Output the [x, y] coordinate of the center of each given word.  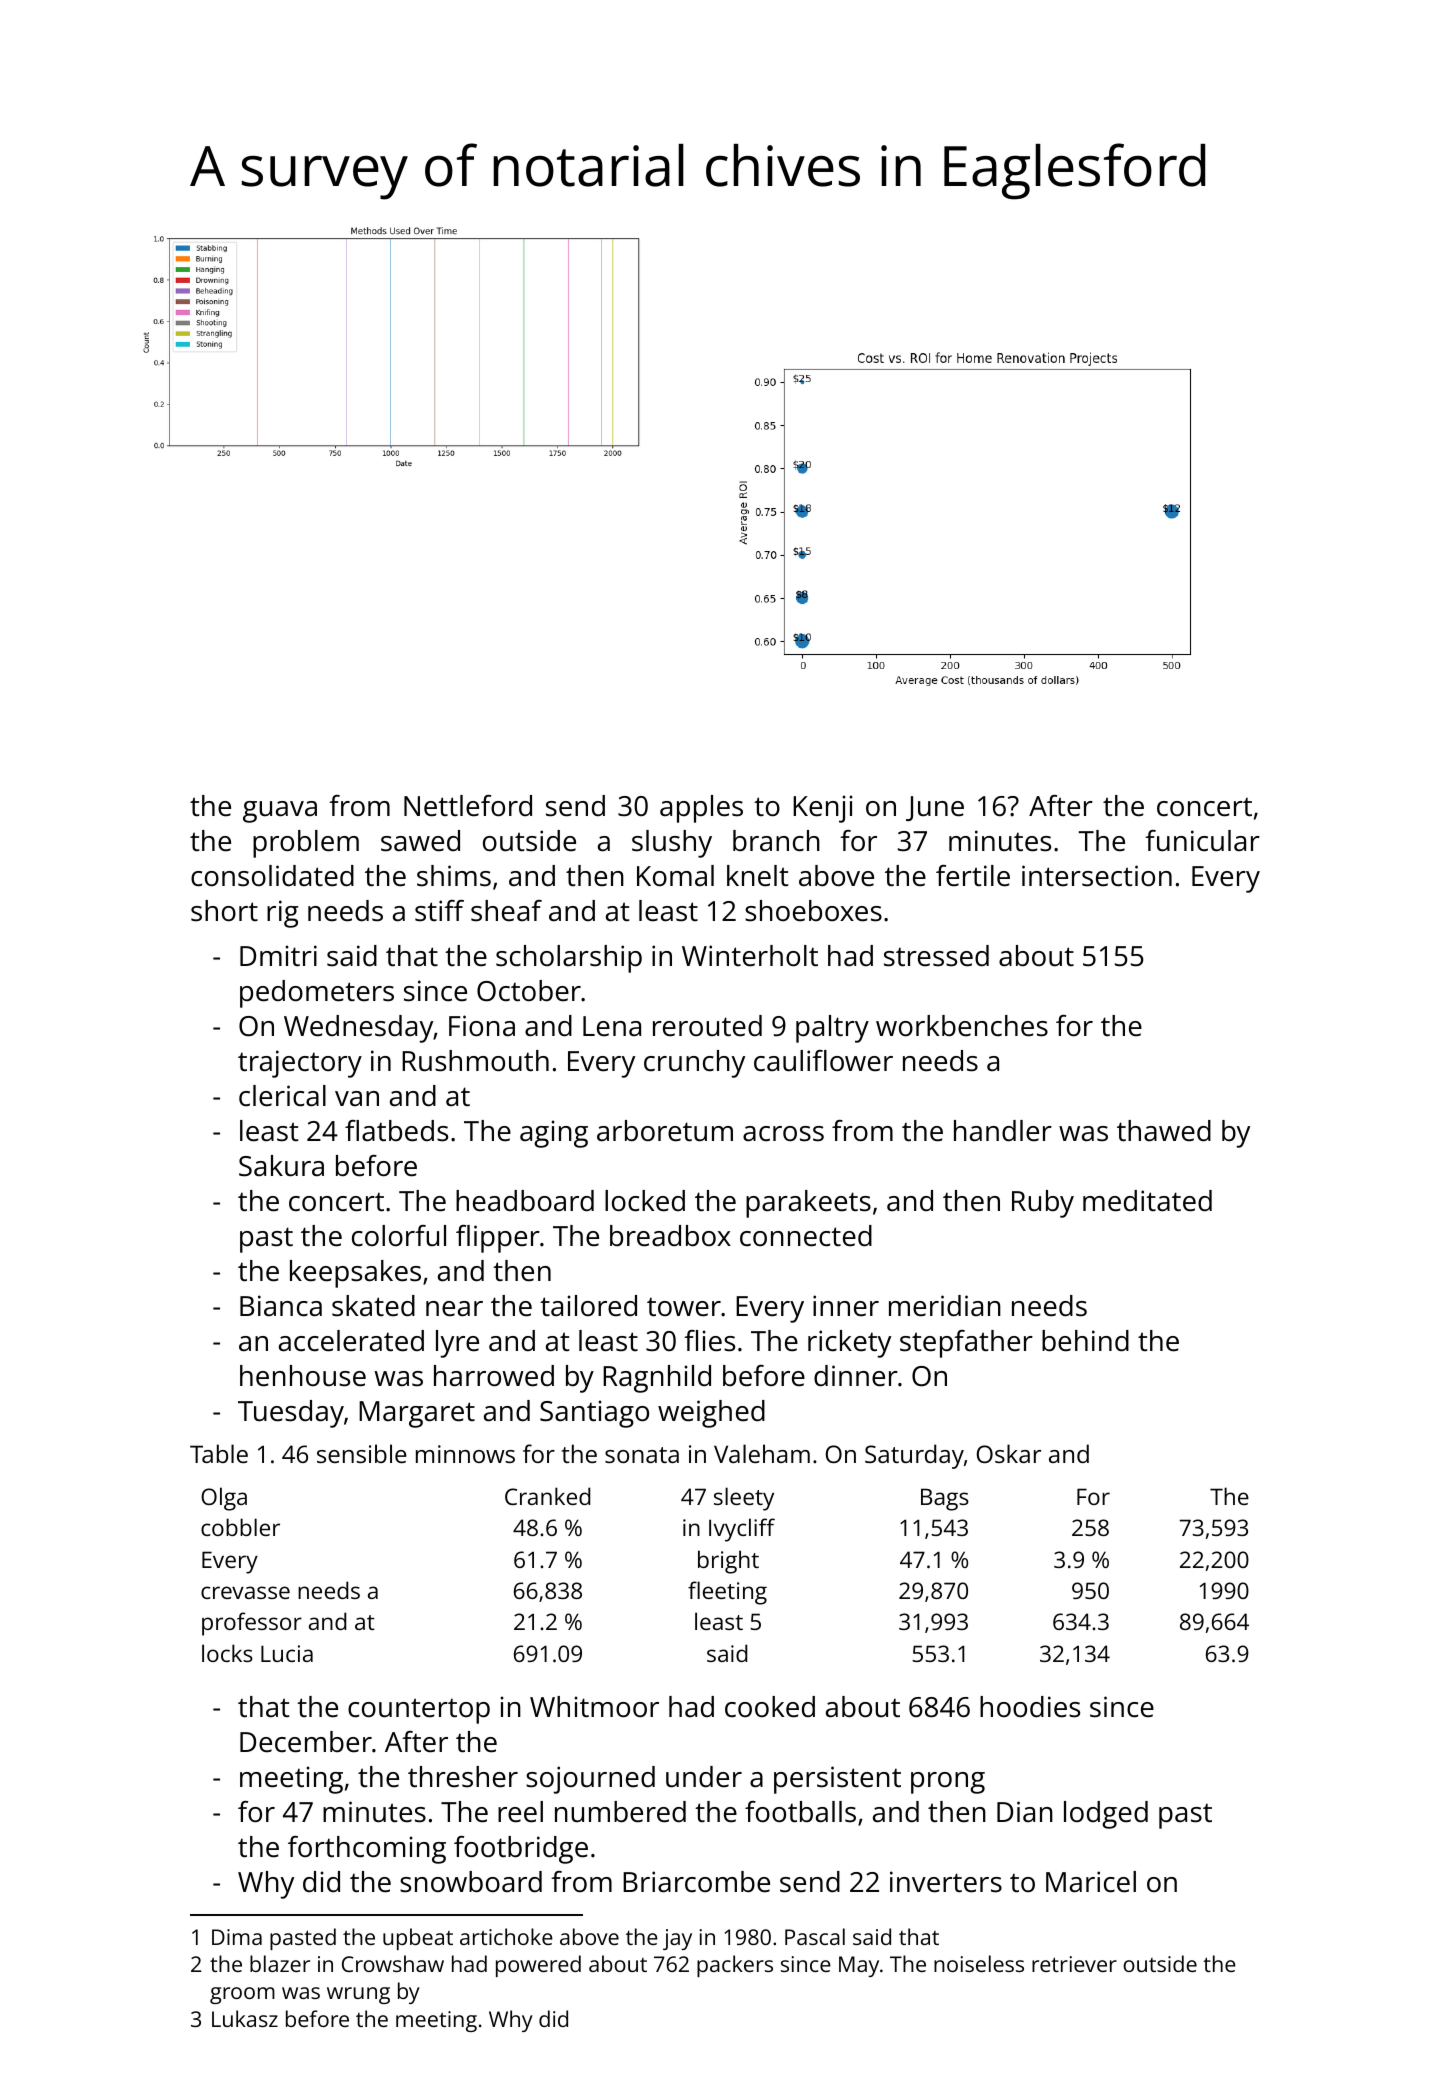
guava [280, 812]
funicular [1202, 841]
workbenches [962, 1026]
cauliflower [823, 1061]
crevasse [245, 1592]
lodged [1106, 1815]
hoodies [1030, 1707]
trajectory [300, 1064]
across [783, 1134]
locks [227, 1653]
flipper [498, 1239]
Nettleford [468, 806]
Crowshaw [393, 1963]
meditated [1147, 1201]
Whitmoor [594, 1707]
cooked [770, 1707]
